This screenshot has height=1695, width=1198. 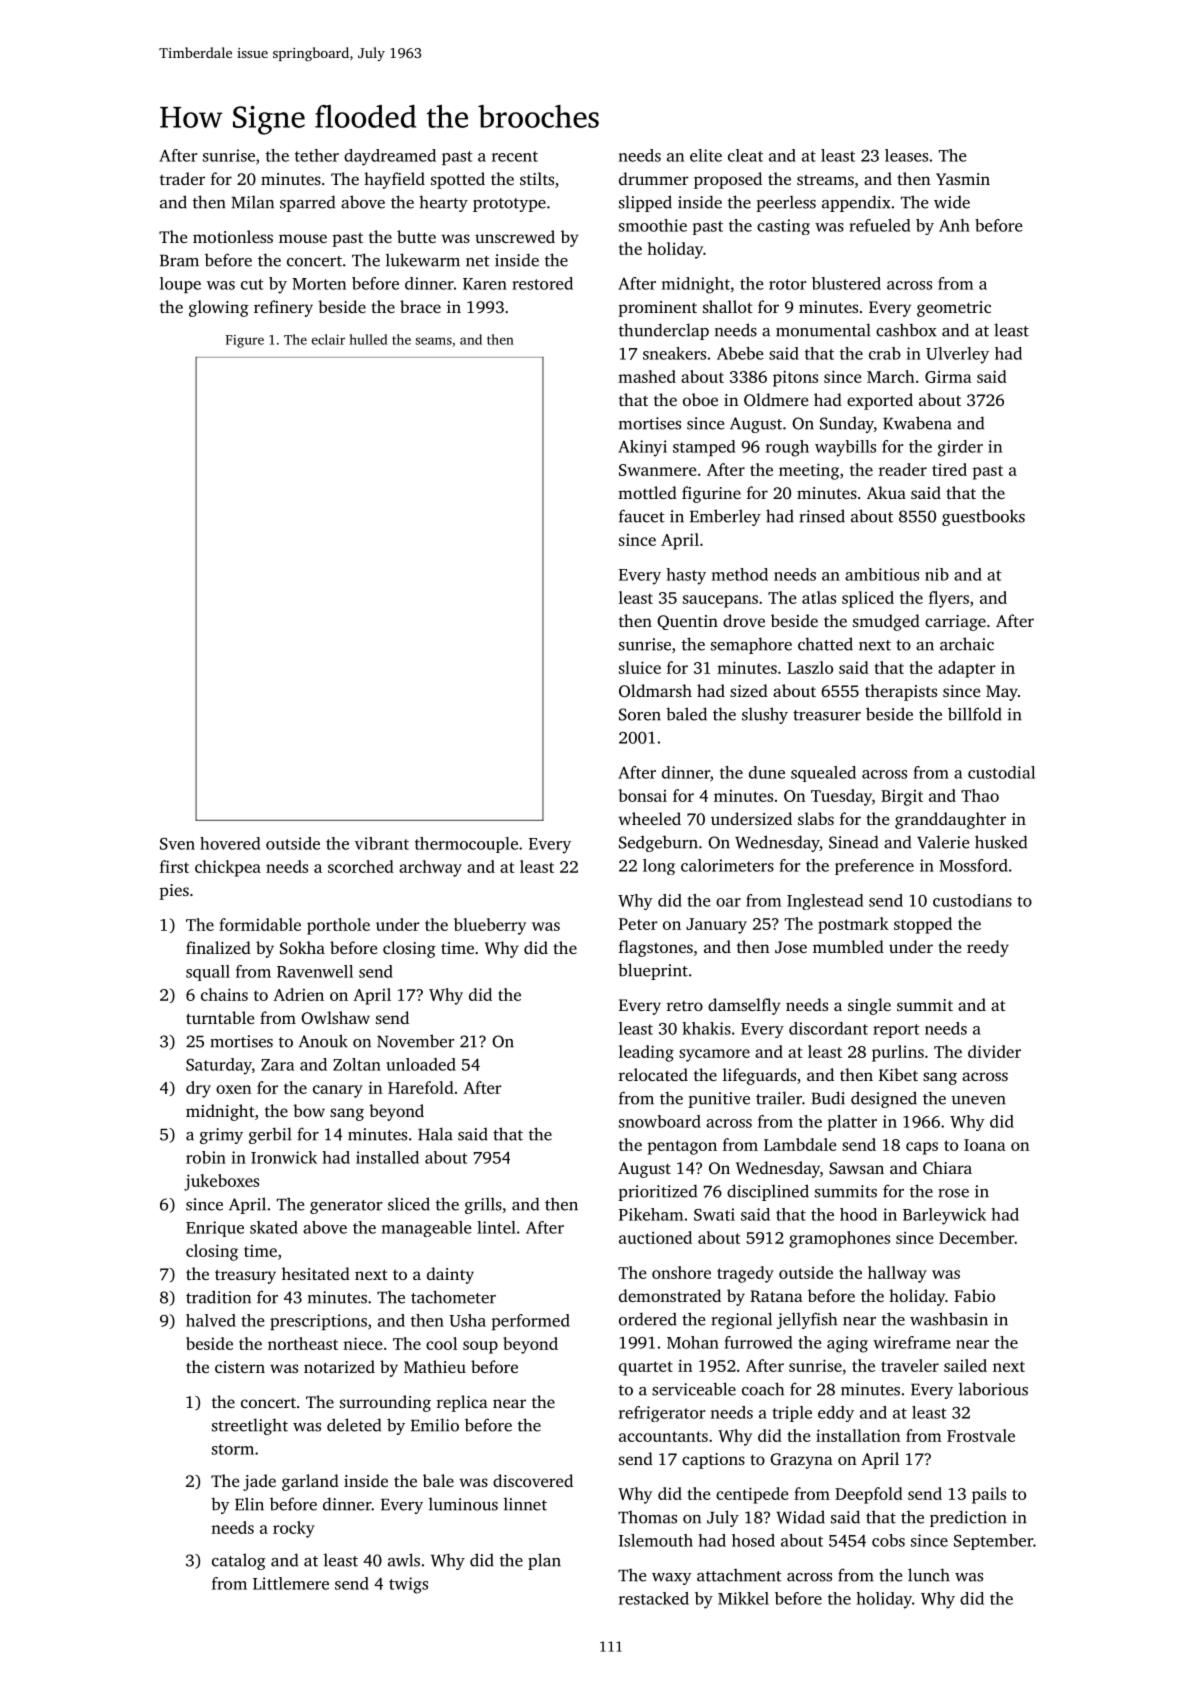 What do you see at coordinates (442, 1343) in the screenshot?
I see `cool` at bounding box center [442, 1343].
